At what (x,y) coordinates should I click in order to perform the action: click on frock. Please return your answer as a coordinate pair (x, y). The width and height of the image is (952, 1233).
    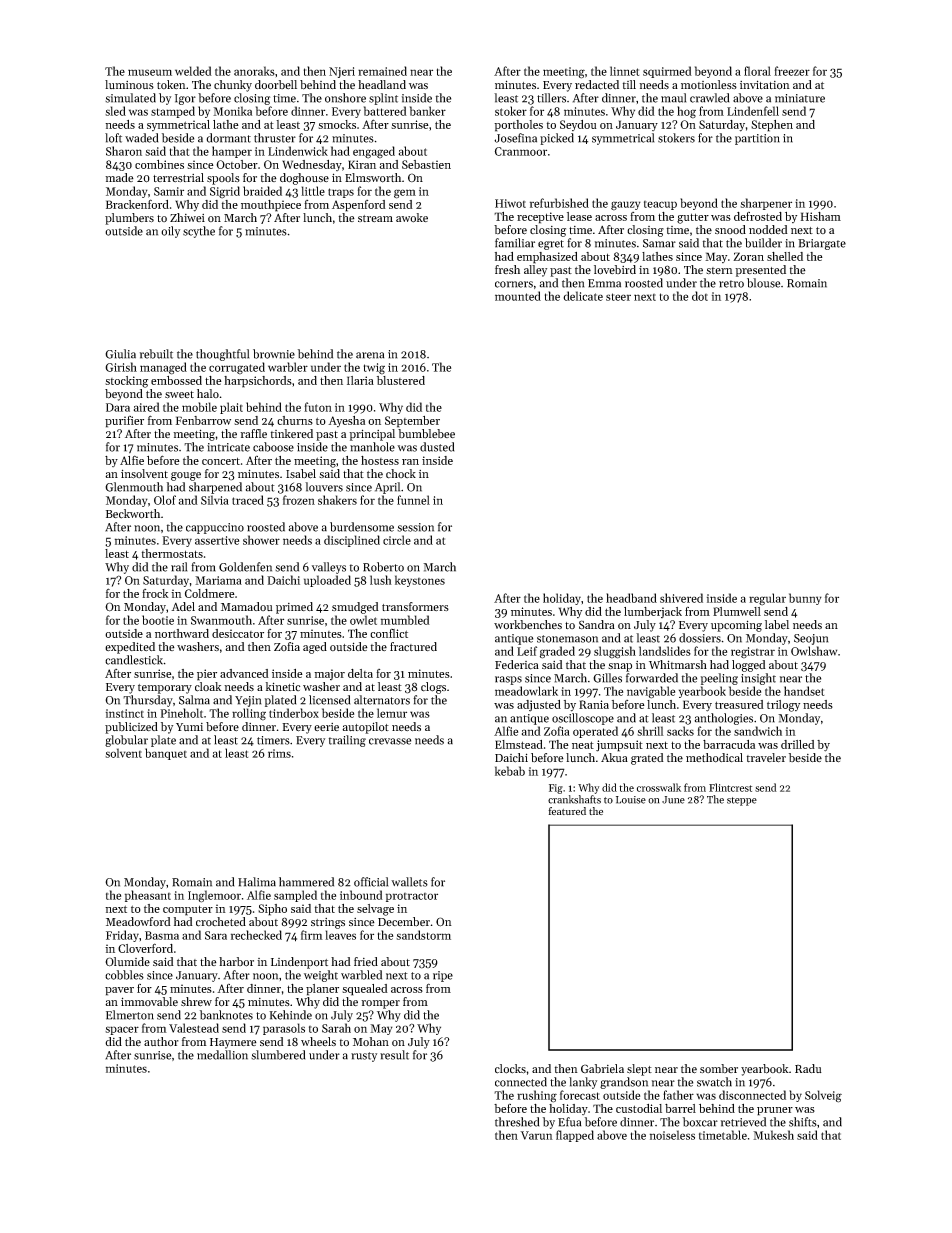
    Looking at the image, I should click on (155, 593).
